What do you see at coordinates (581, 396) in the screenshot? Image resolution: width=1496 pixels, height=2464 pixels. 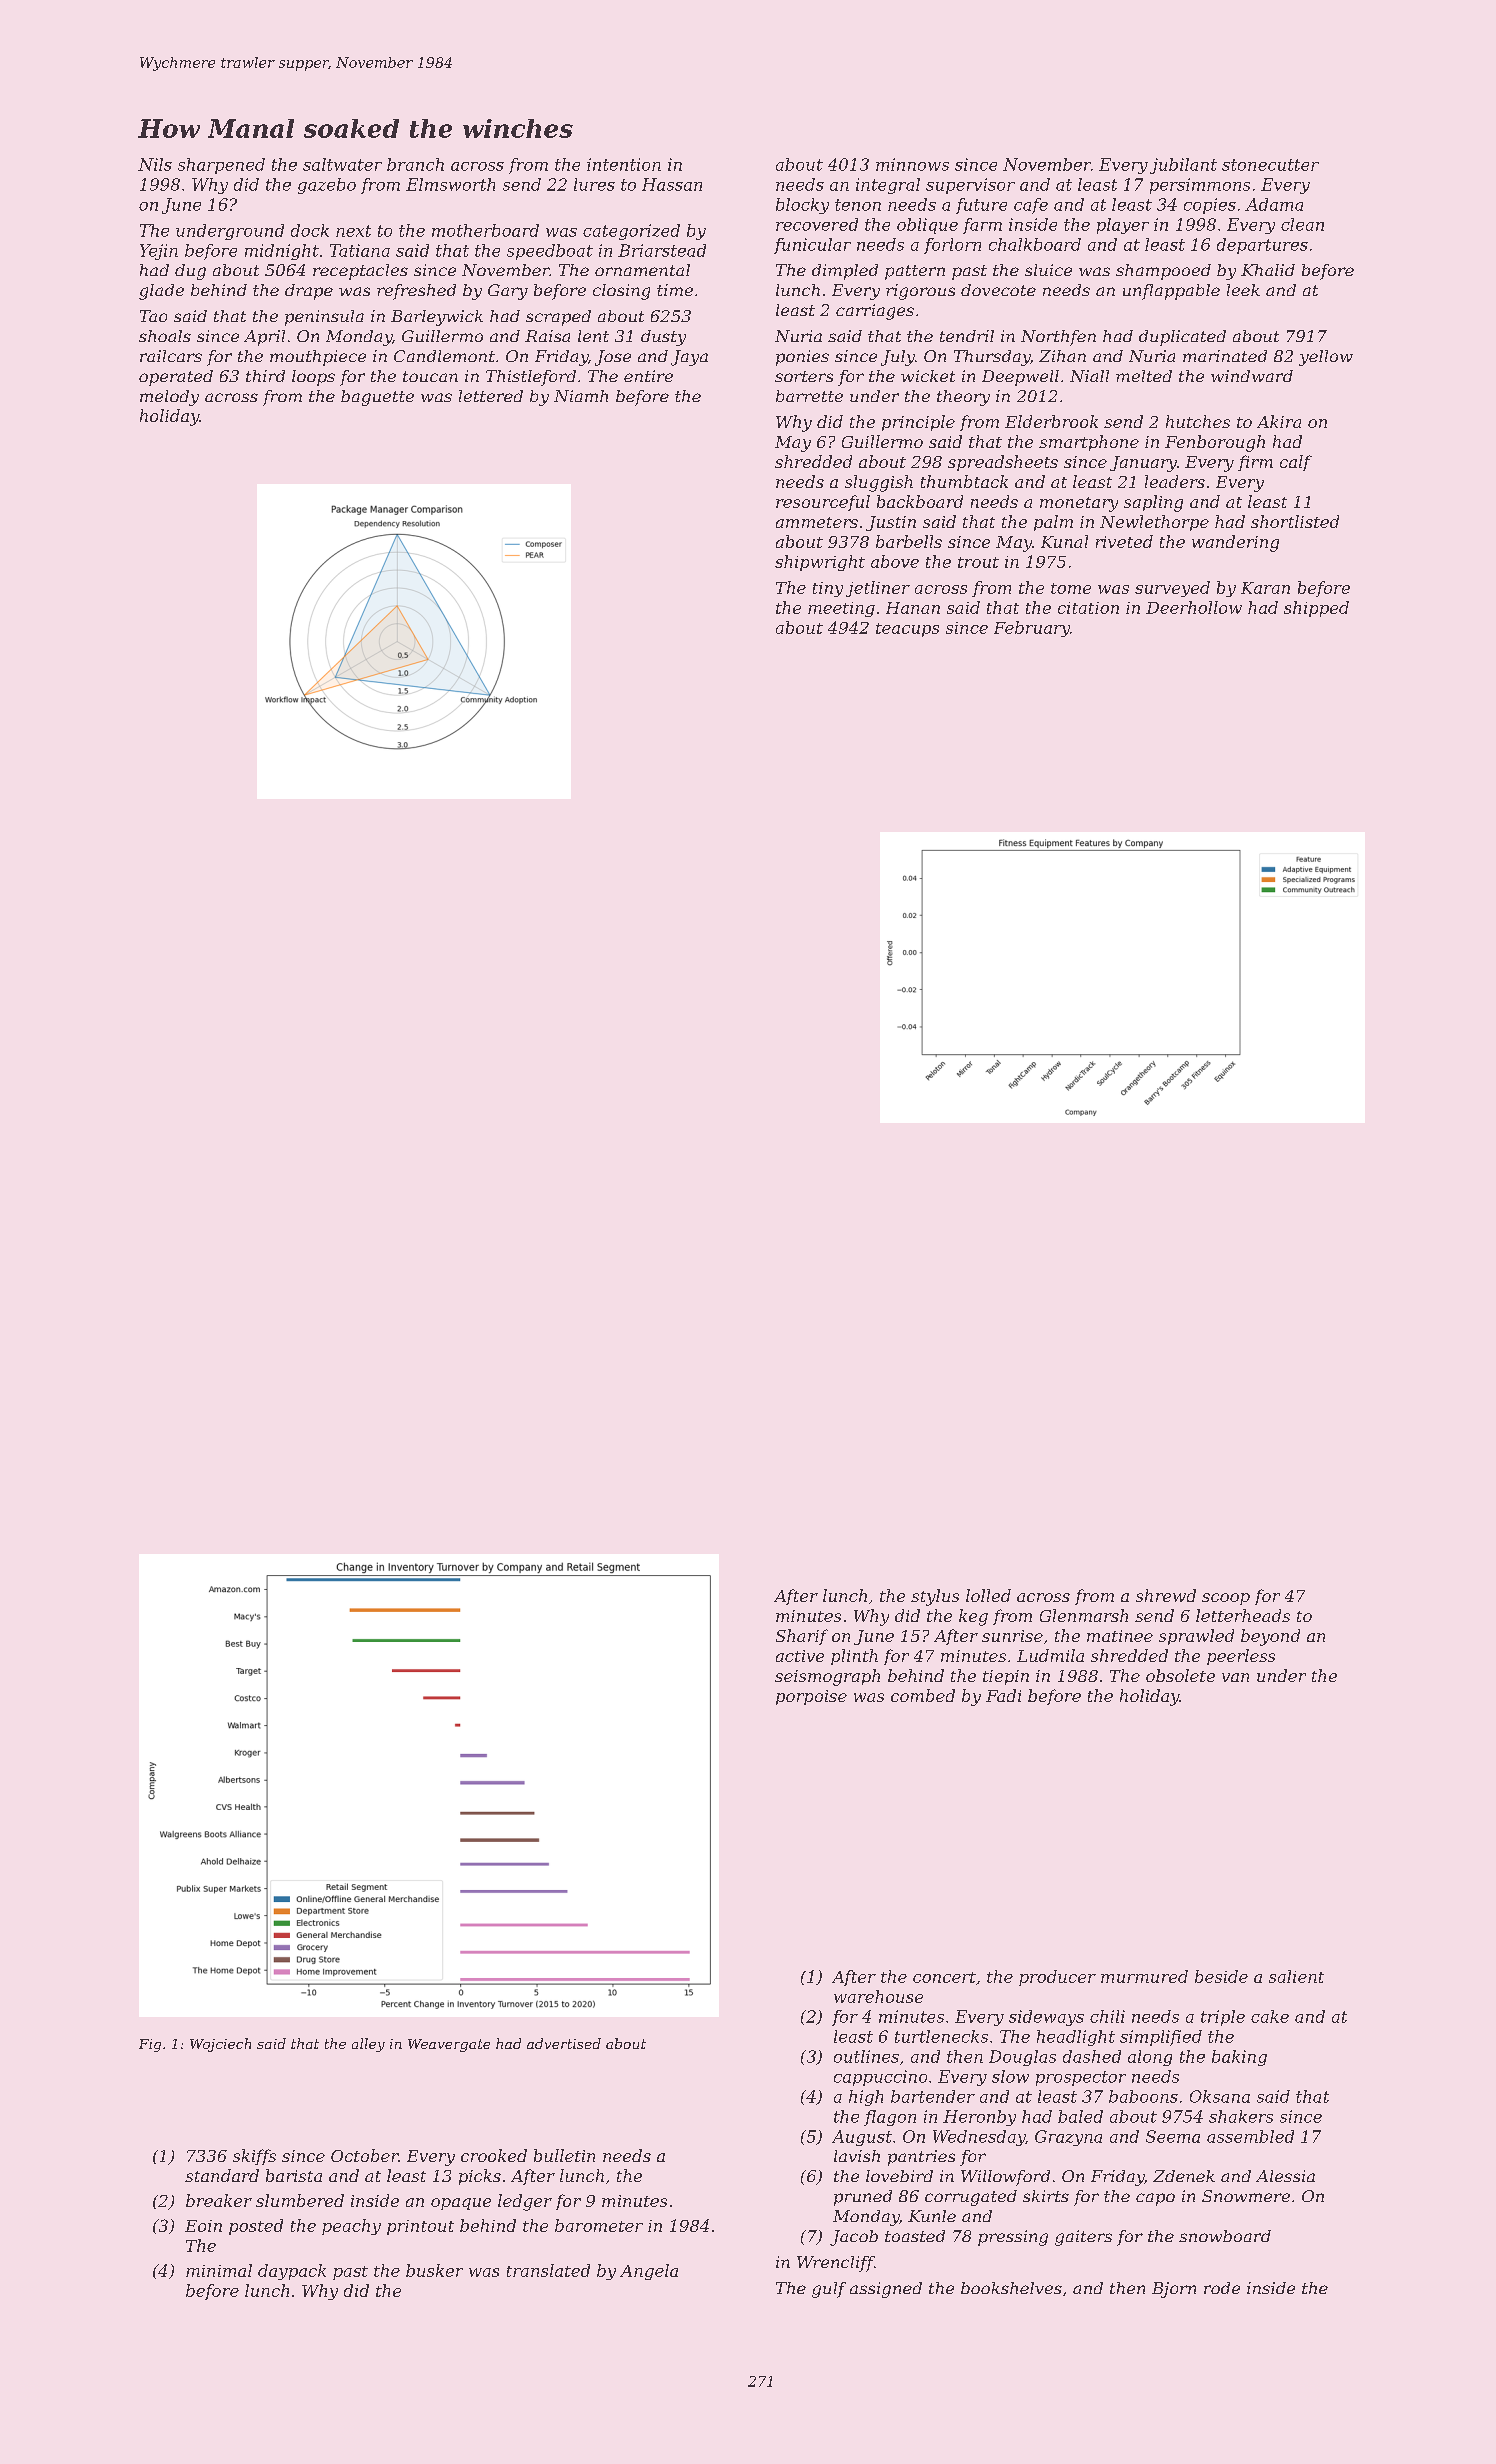 I see `Niamh` at bounding box center [581, 396].
